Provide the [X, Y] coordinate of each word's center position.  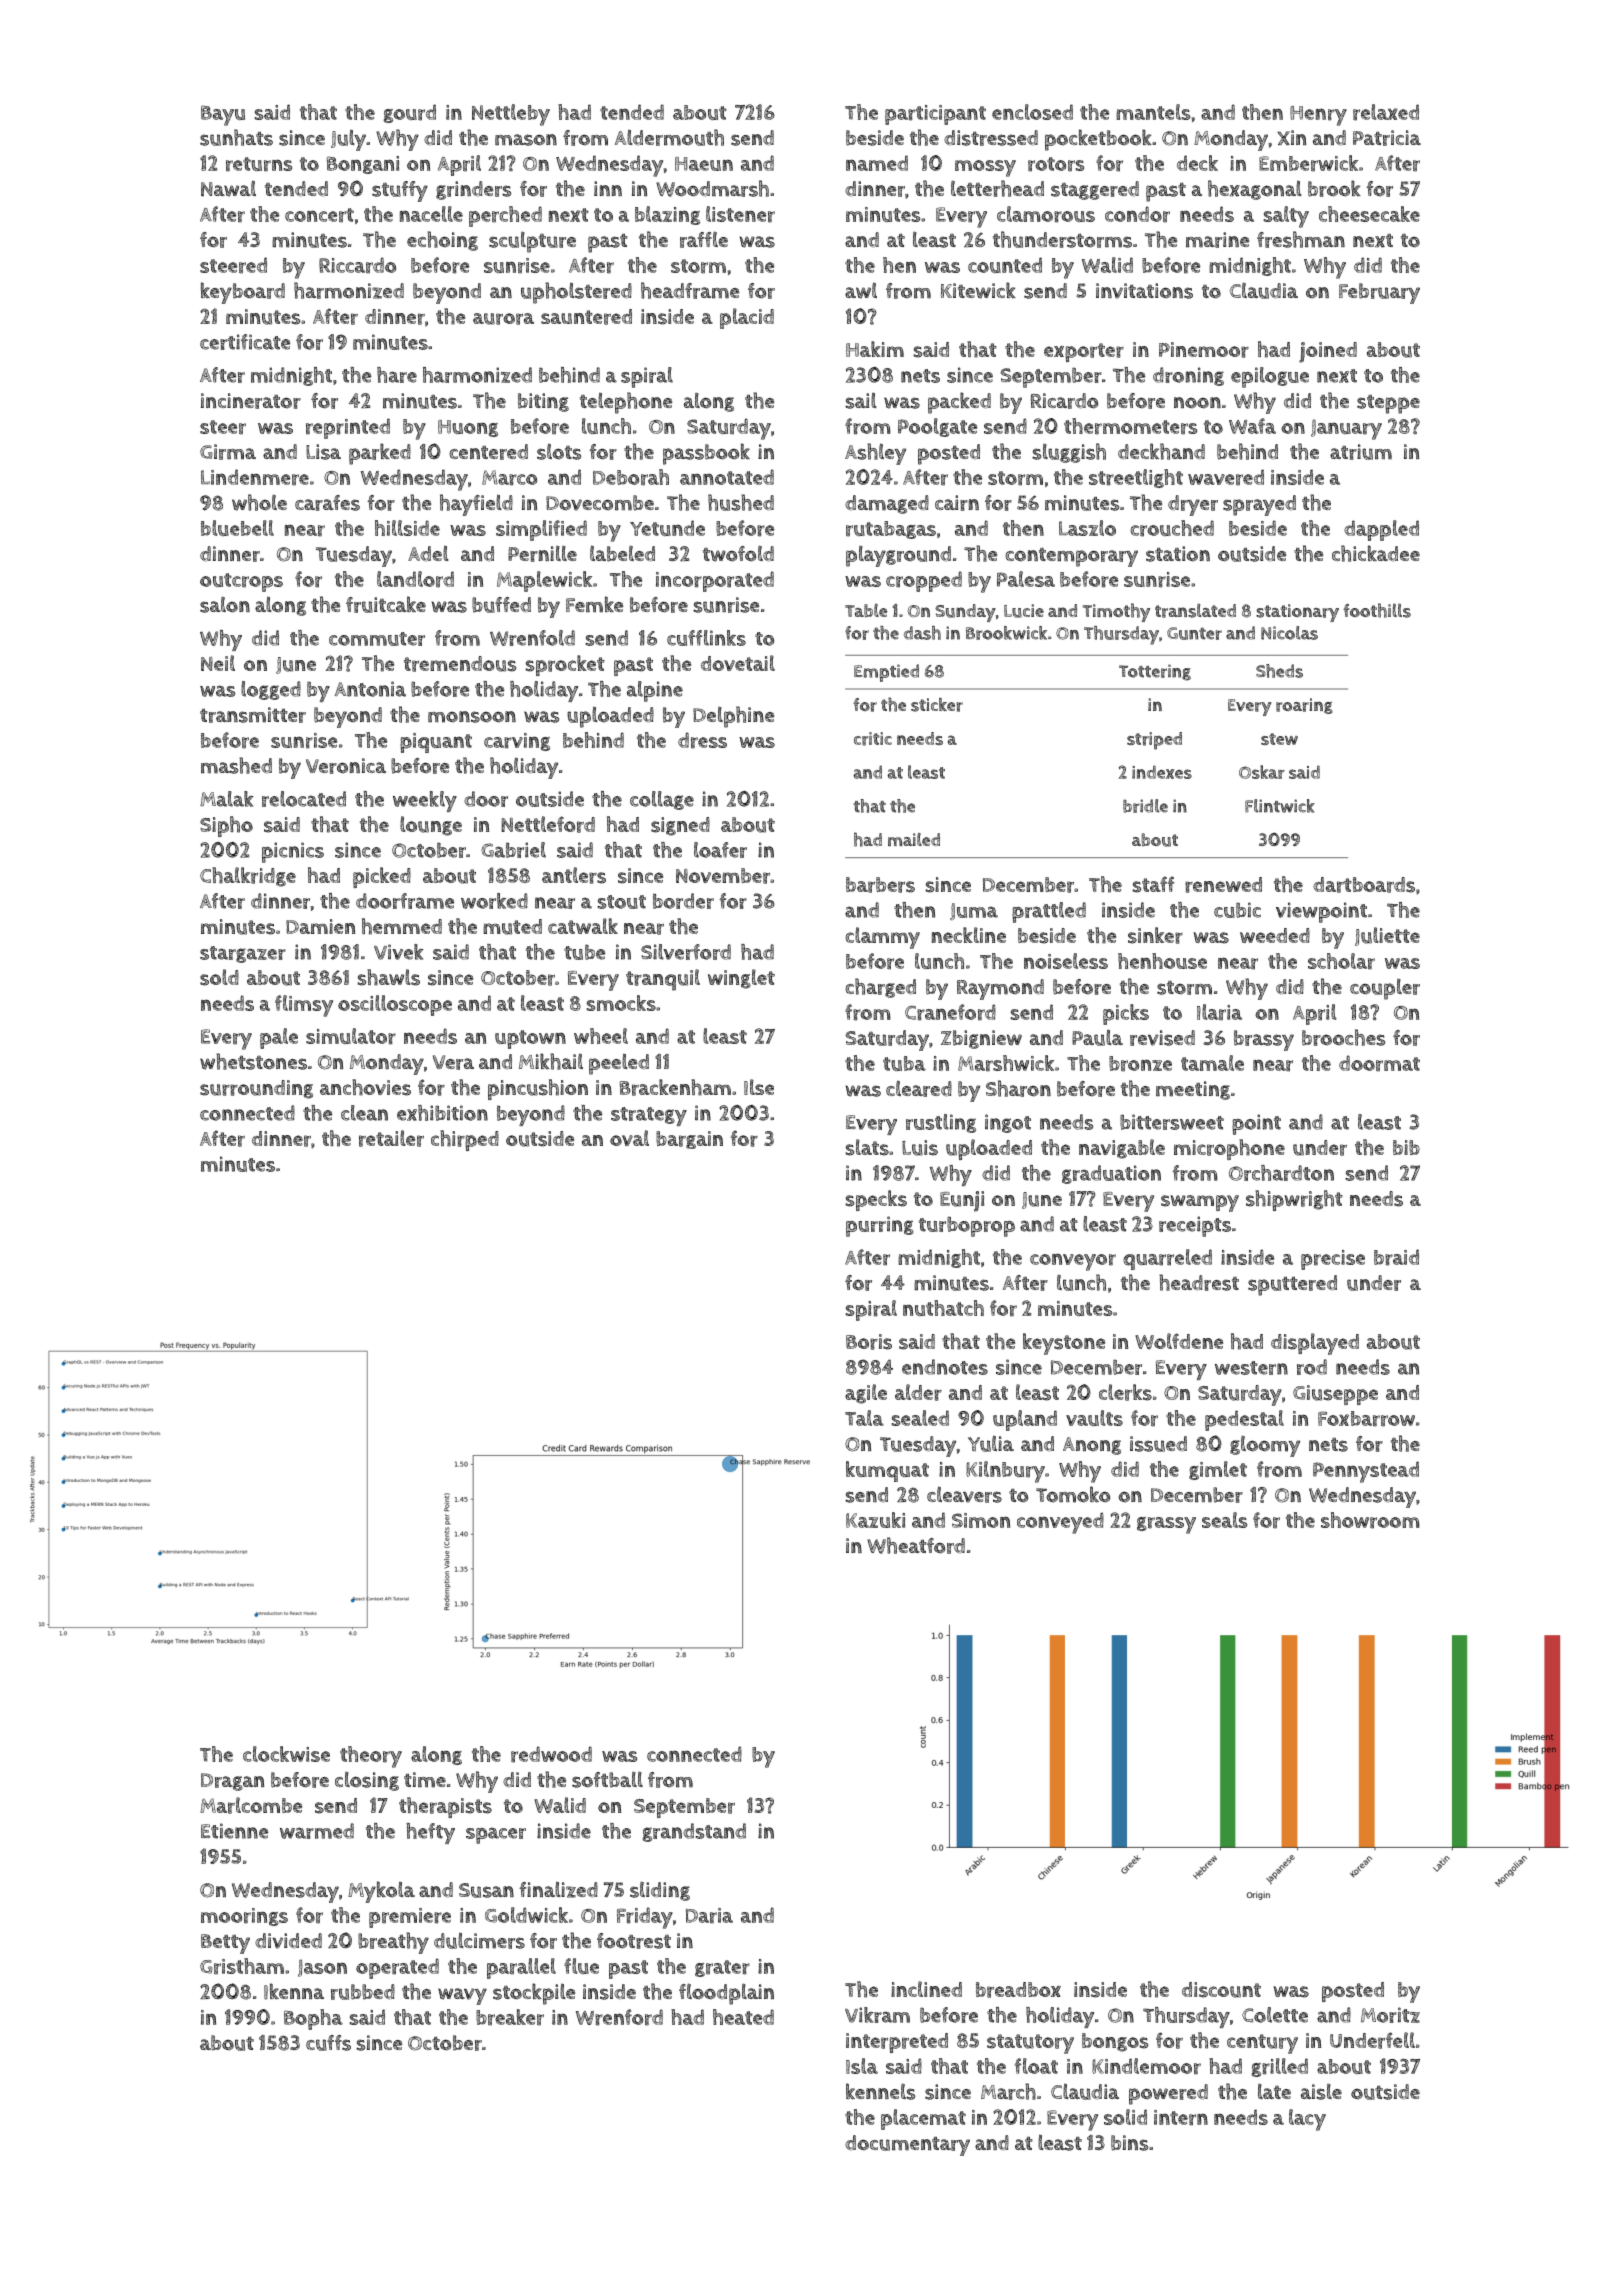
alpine [655, 691]
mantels [1153, 112]
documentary [907, 2145]
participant [935, 115]
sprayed [1259, 505]
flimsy [304, 1006]
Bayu [223, 115]
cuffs [328, 2043]
